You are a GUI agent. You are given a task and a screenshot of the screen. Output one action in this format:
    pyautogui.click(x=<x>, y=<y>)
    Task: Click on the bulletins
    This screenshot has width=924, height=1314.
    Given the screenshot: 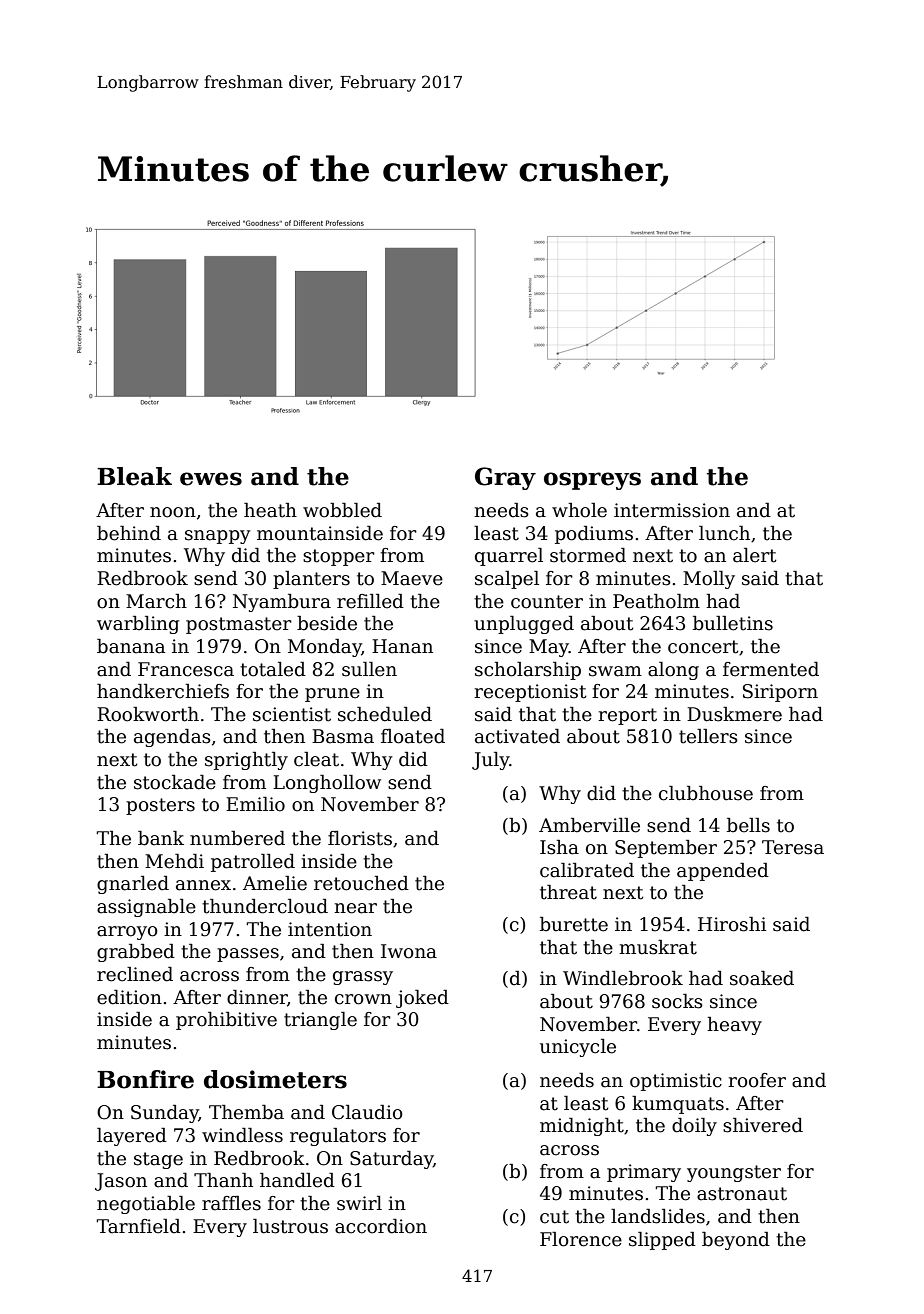 What is the action you would take?
    pyautogui.click(x=733, y=623)
